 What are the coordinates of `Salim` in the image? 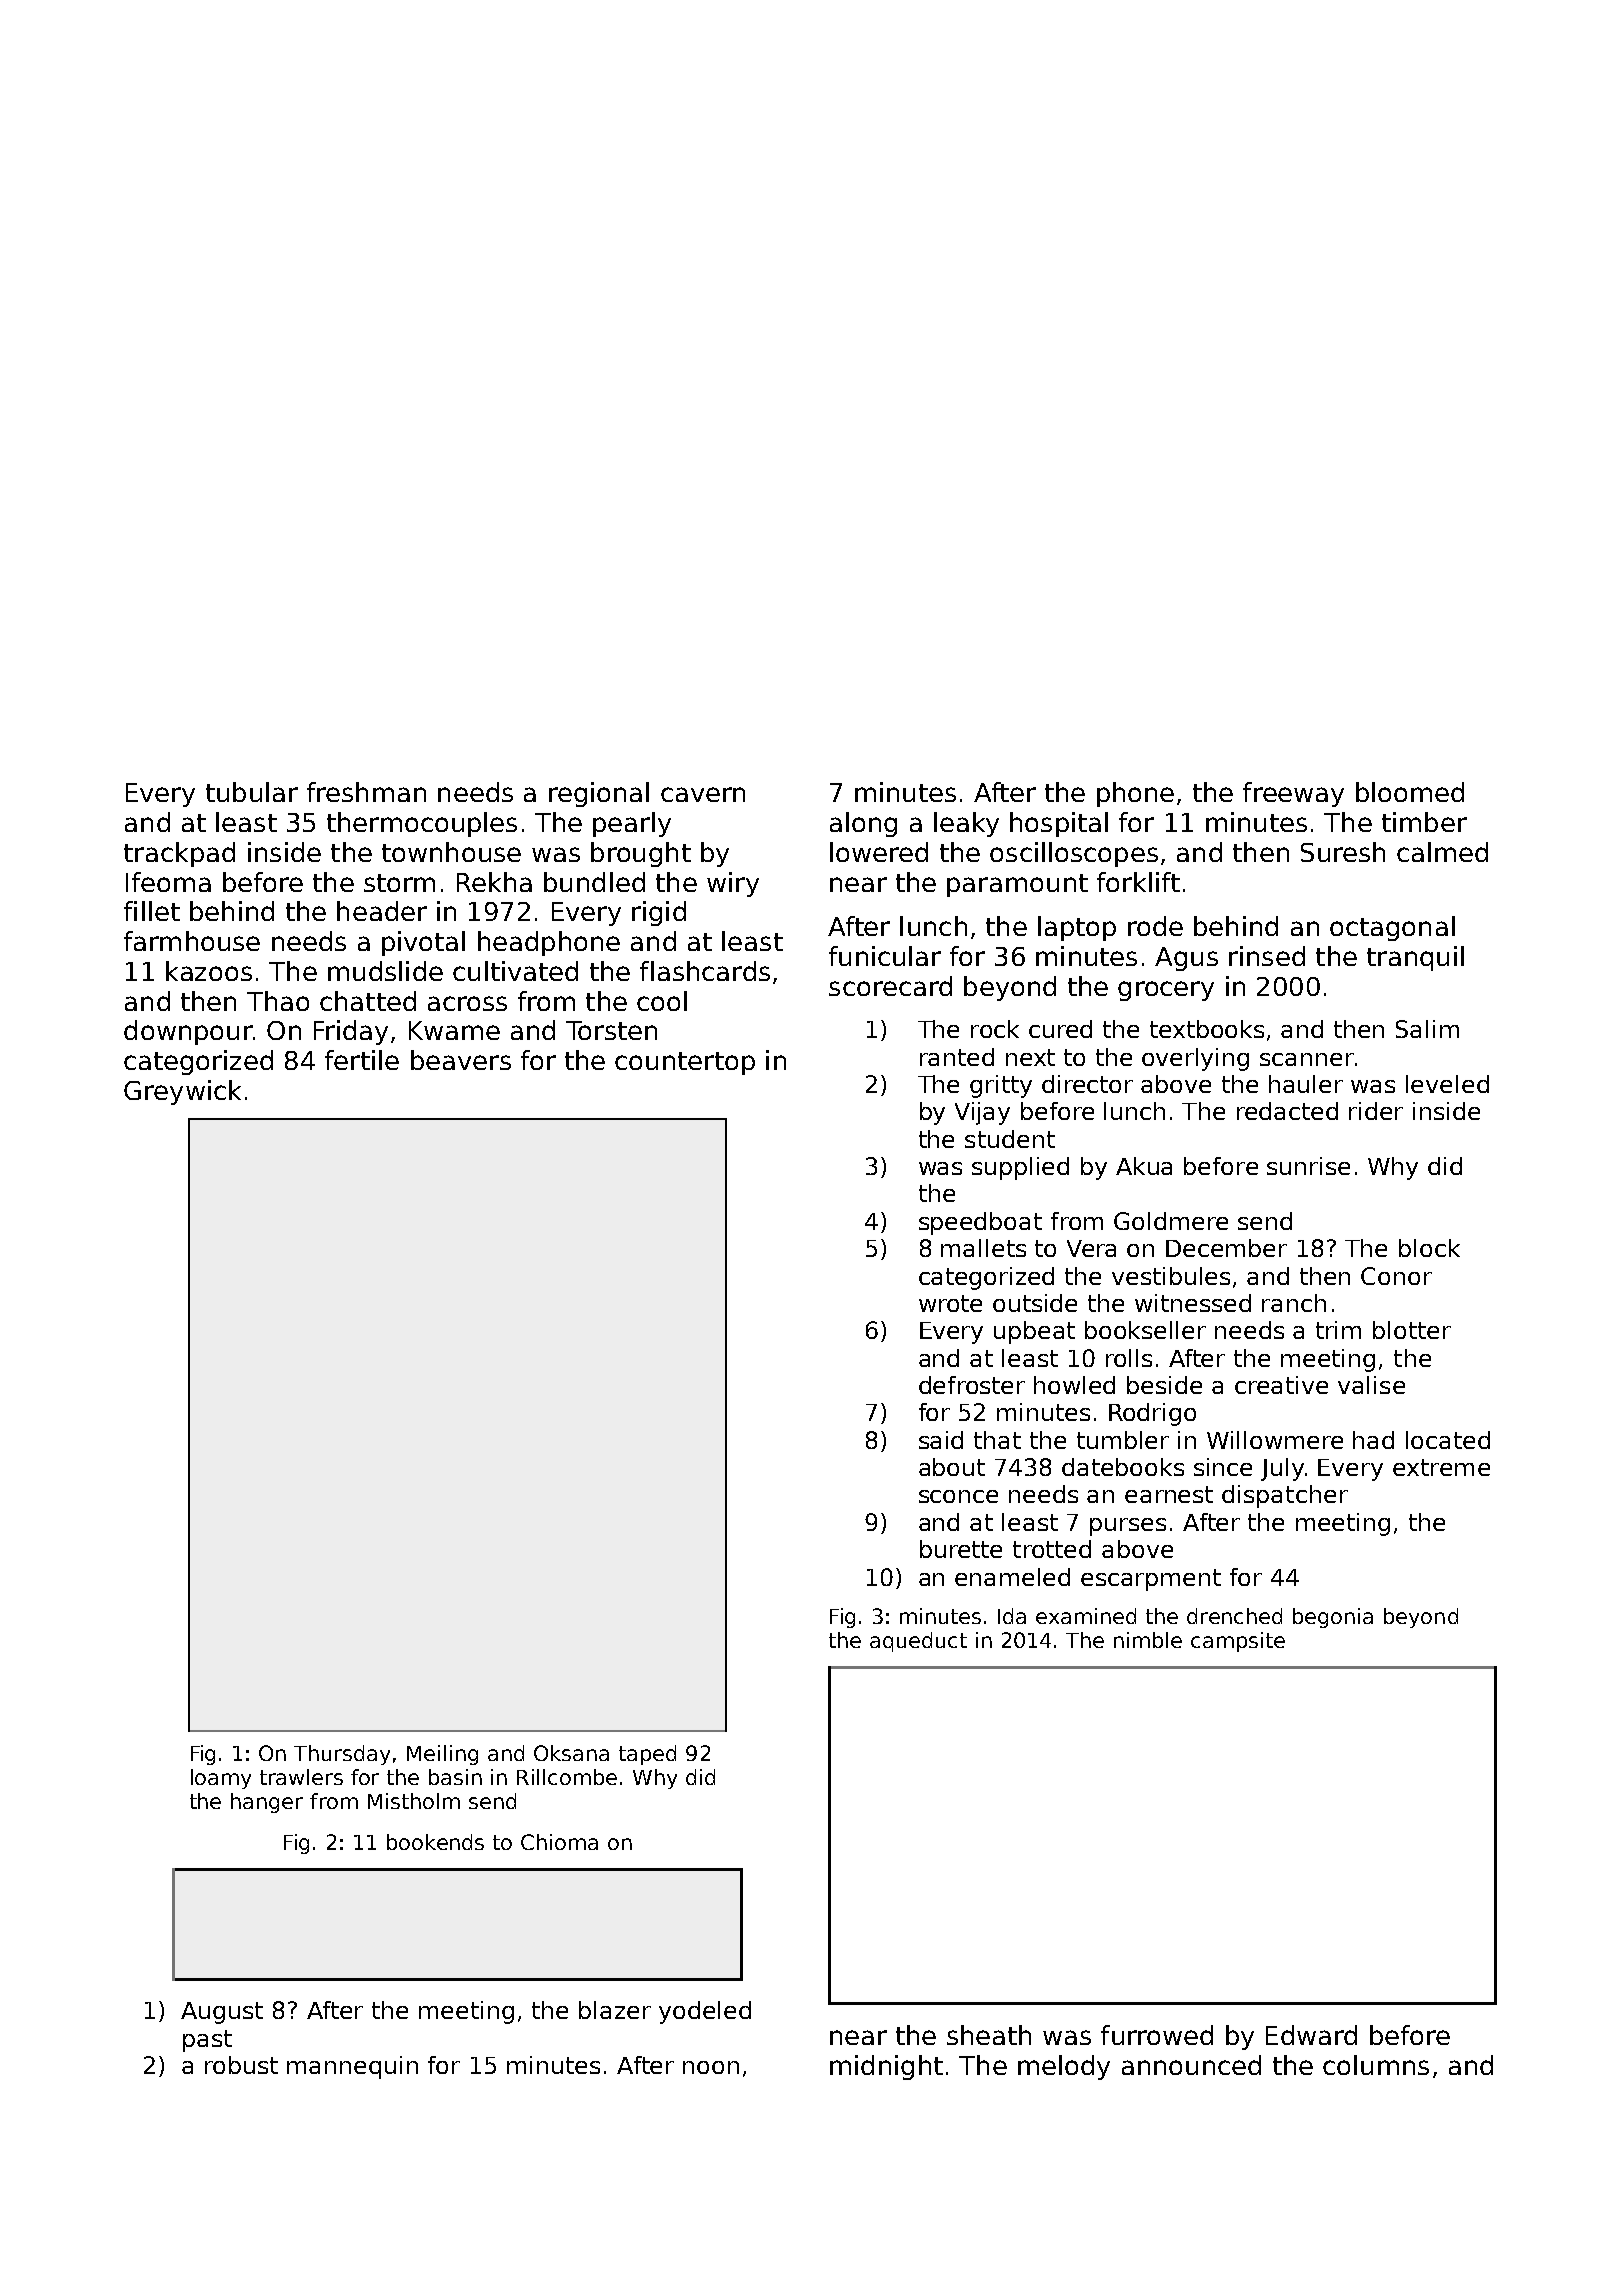 It's located at (1427, 1029).
